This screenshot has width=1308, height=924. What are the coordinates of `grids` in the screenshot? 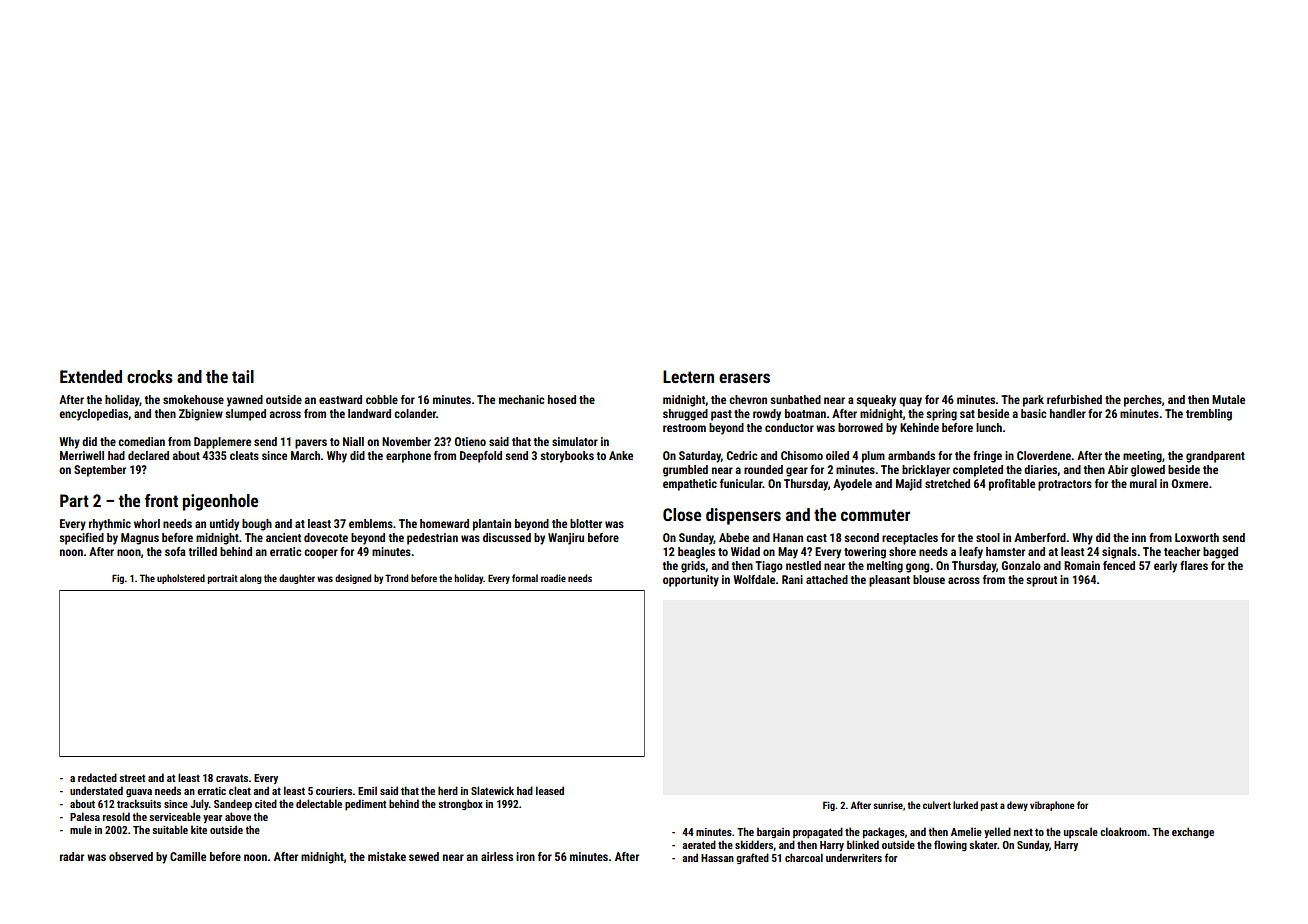 It's located at (693, 567).
